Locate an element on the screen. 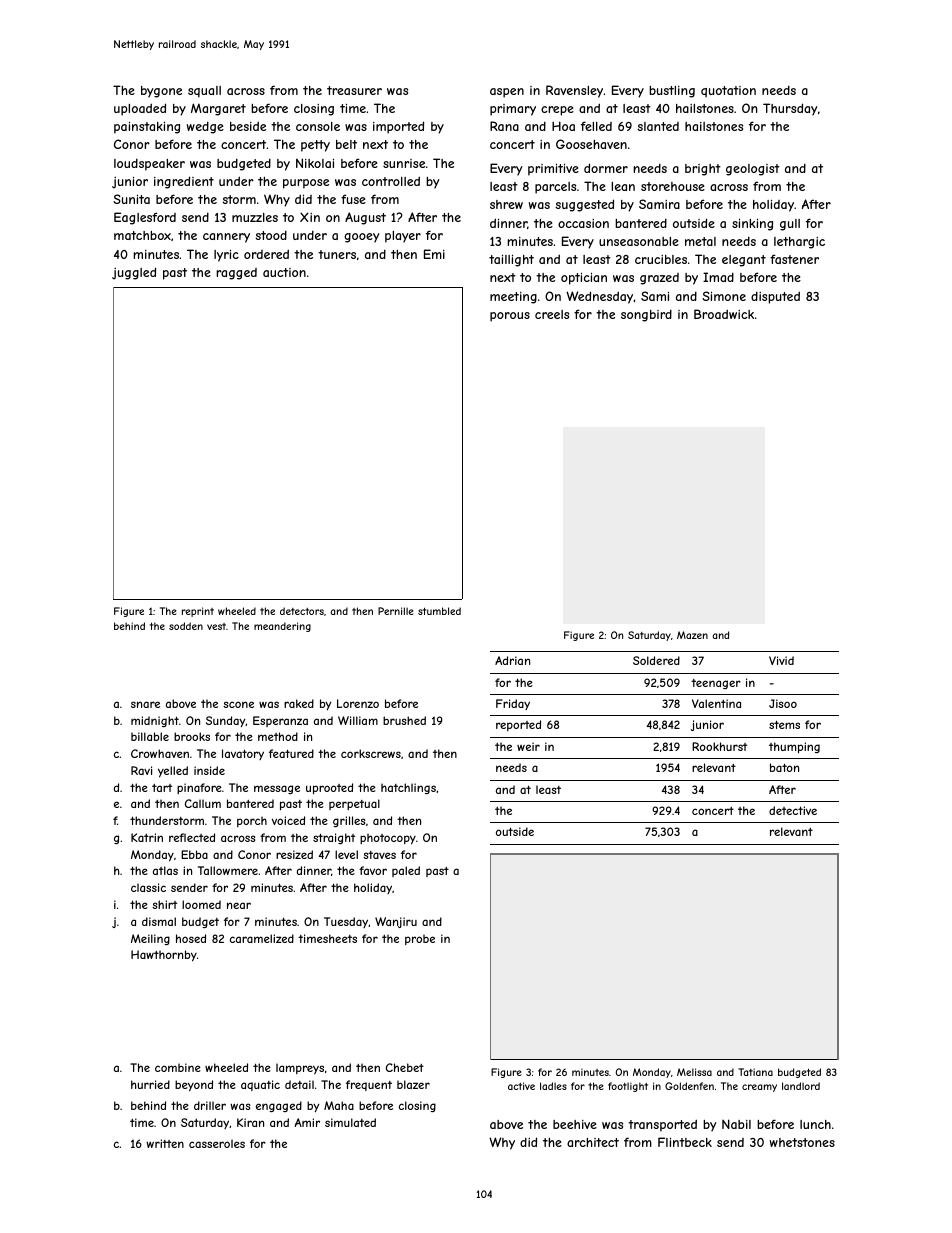 Image resolution: width=952 pixels, height=1233 pixels. billable is located at coordinates (150, 736).
